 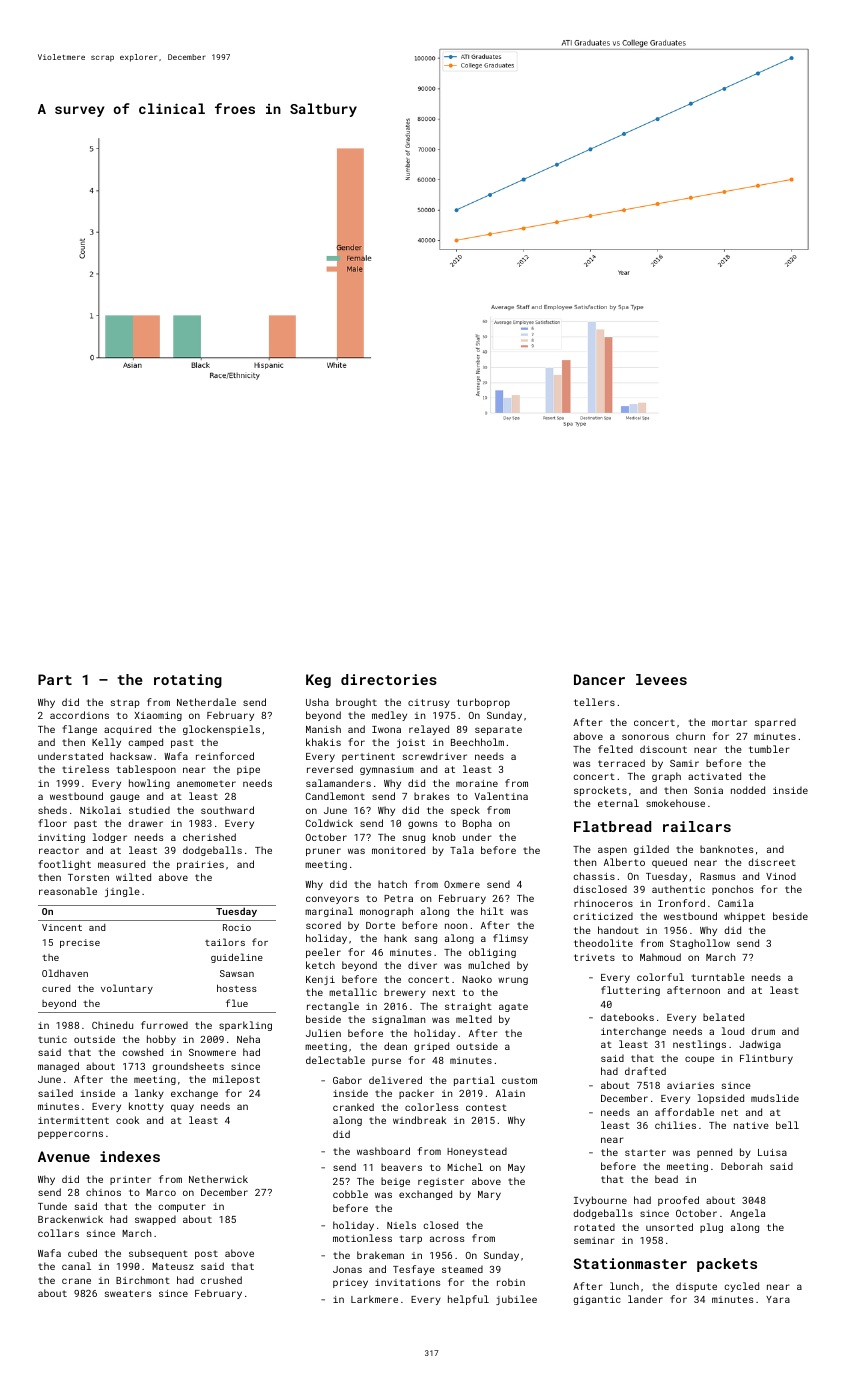 What do you see at coordinates (395, 938) in the page?
I see `hank` at bounding box center [395, 938].
